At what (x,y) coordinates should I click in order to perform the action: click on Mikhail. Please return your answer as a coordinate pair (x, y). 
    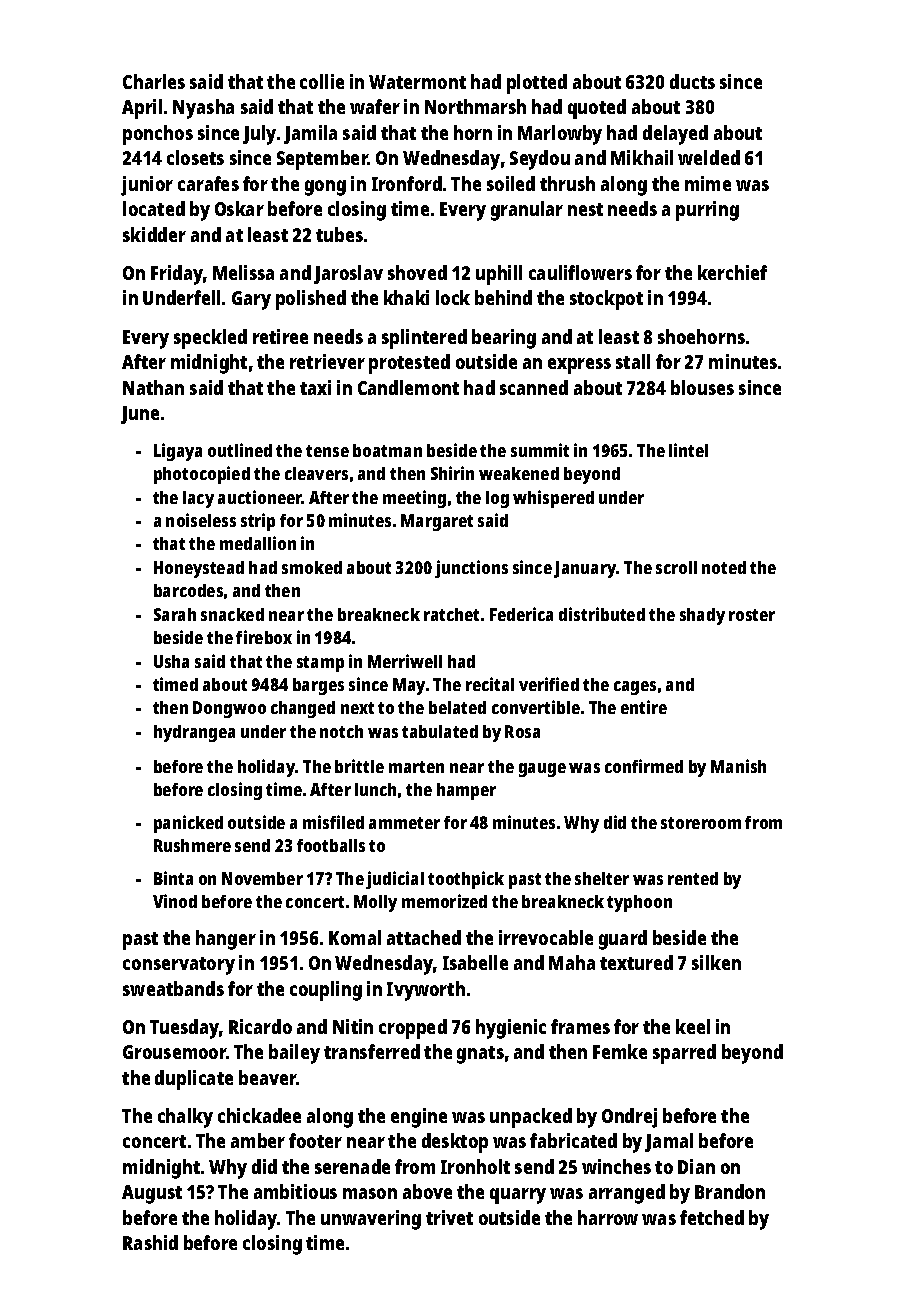
    Looking at the image, I should click on (642, 157).
